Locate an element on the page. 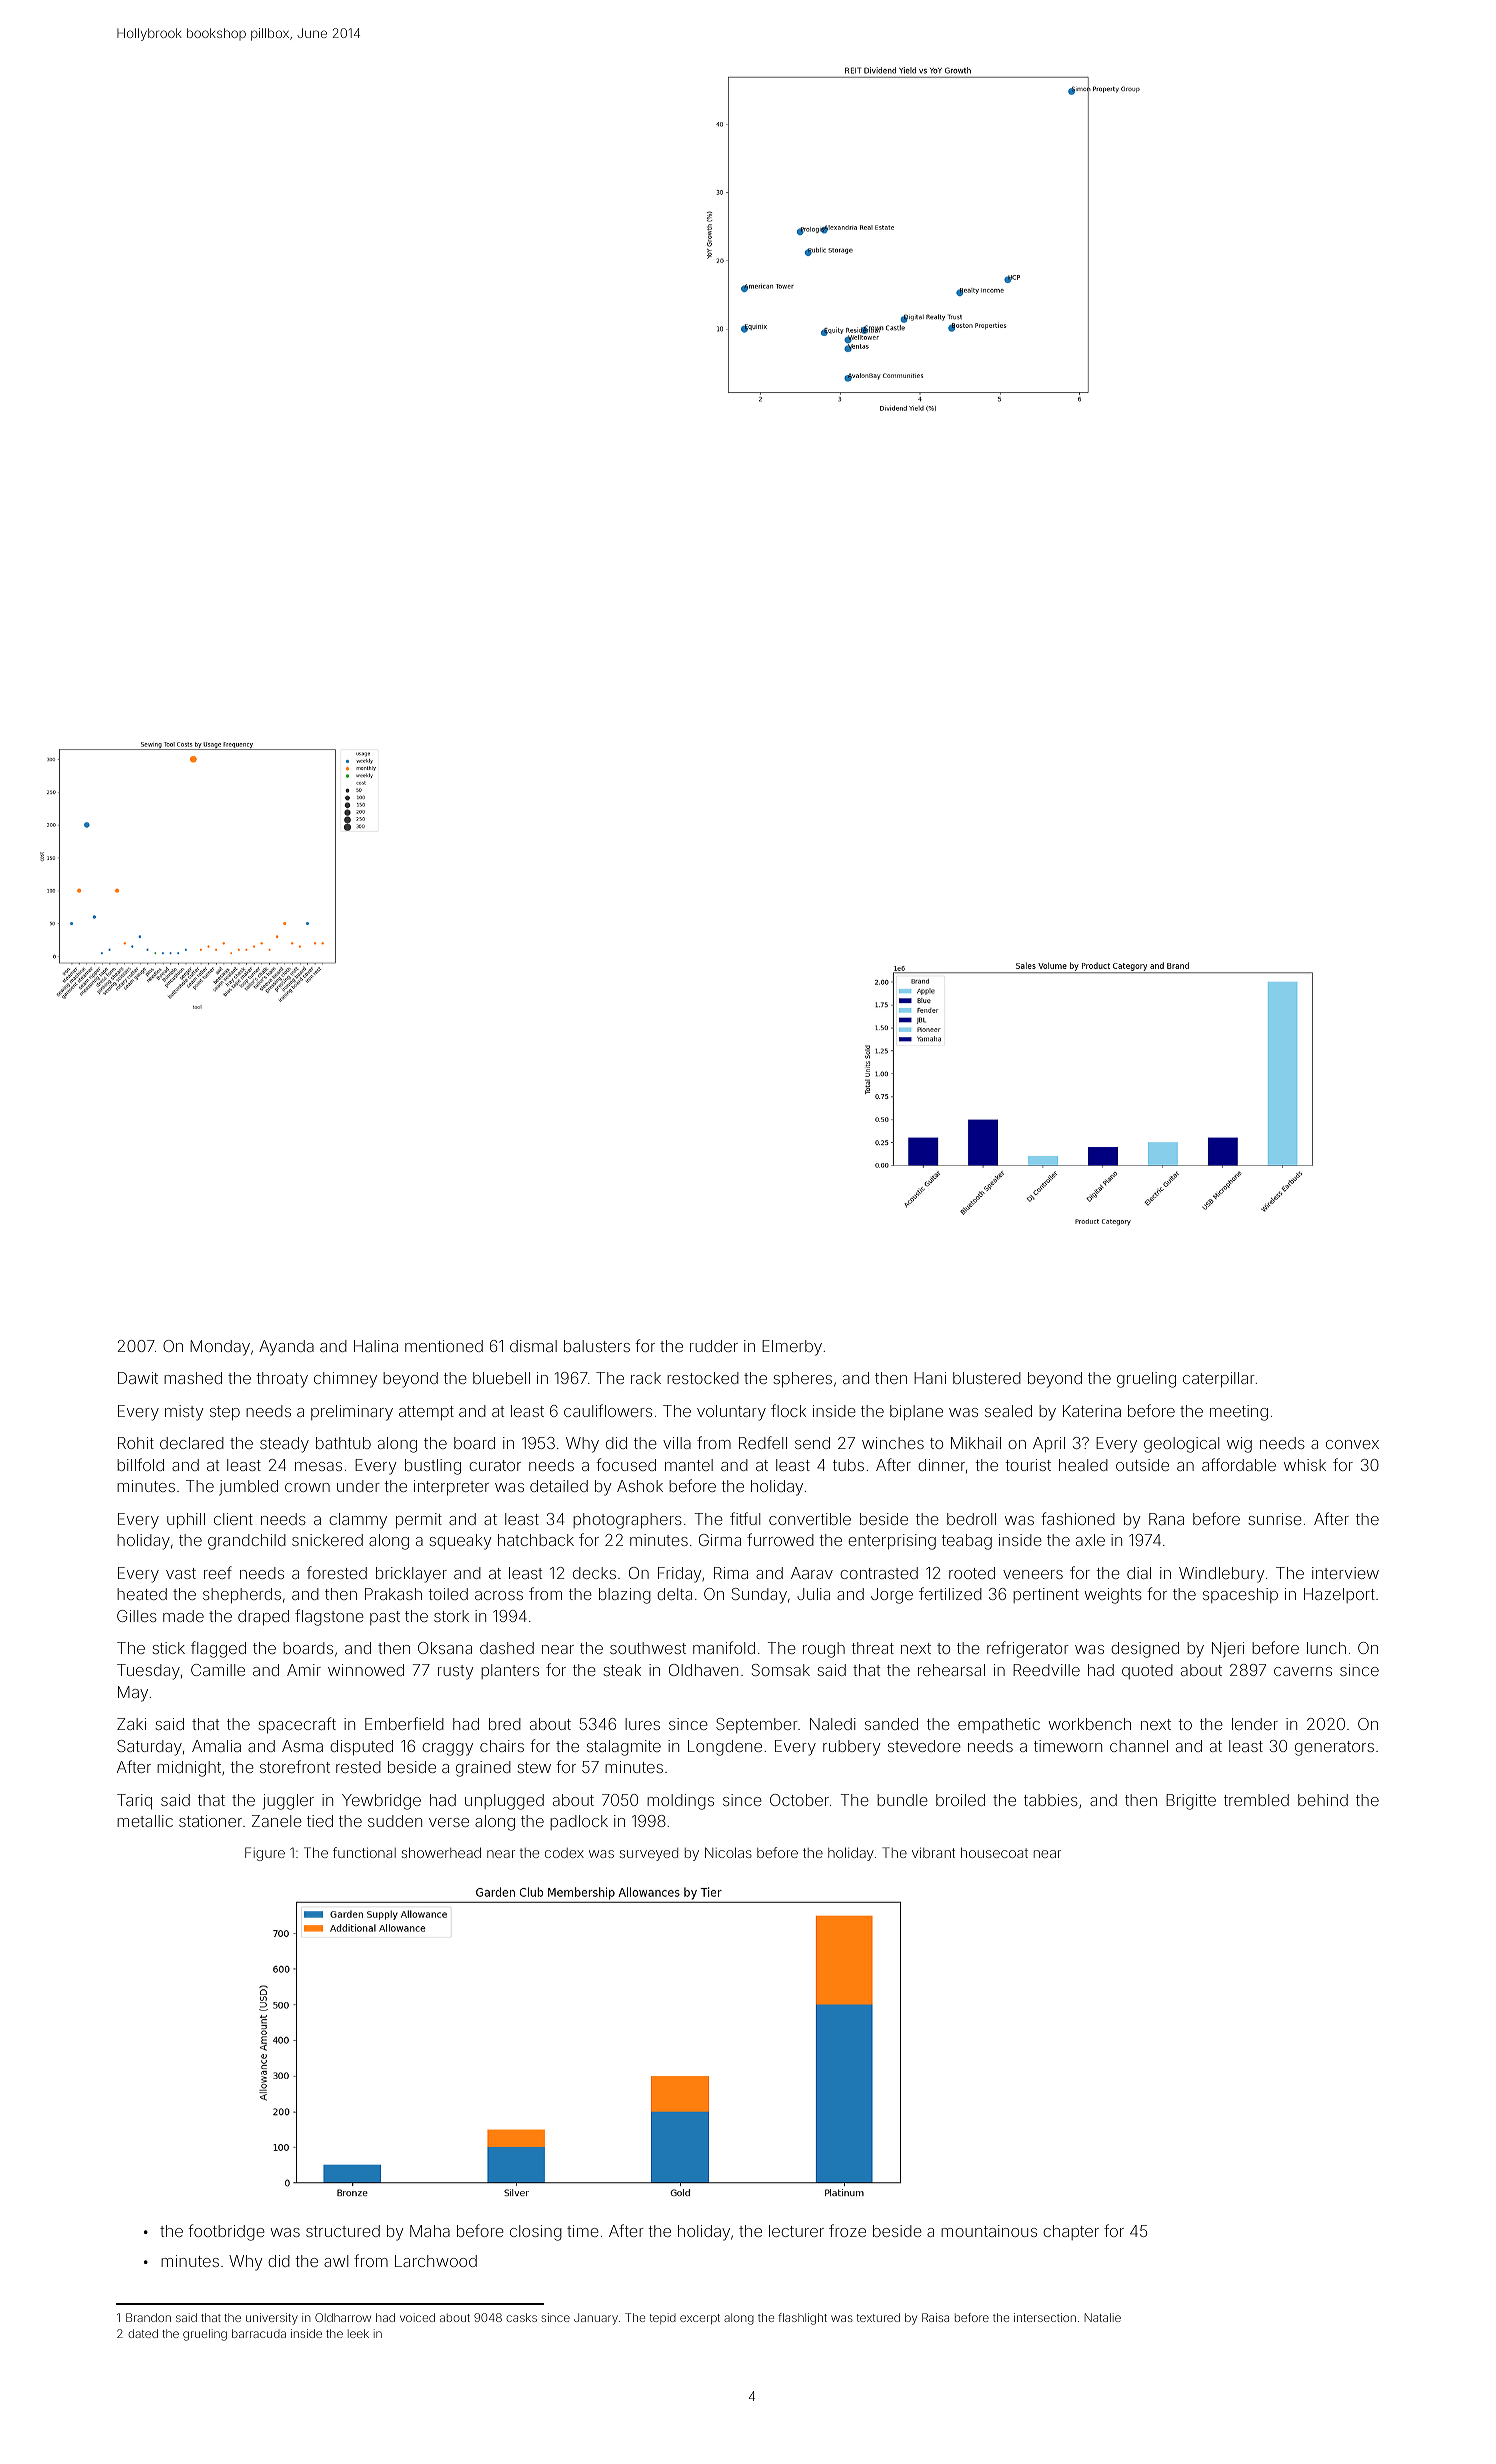 The image size is (1496, 2464). leek is located at coordinates (358, 2333).
